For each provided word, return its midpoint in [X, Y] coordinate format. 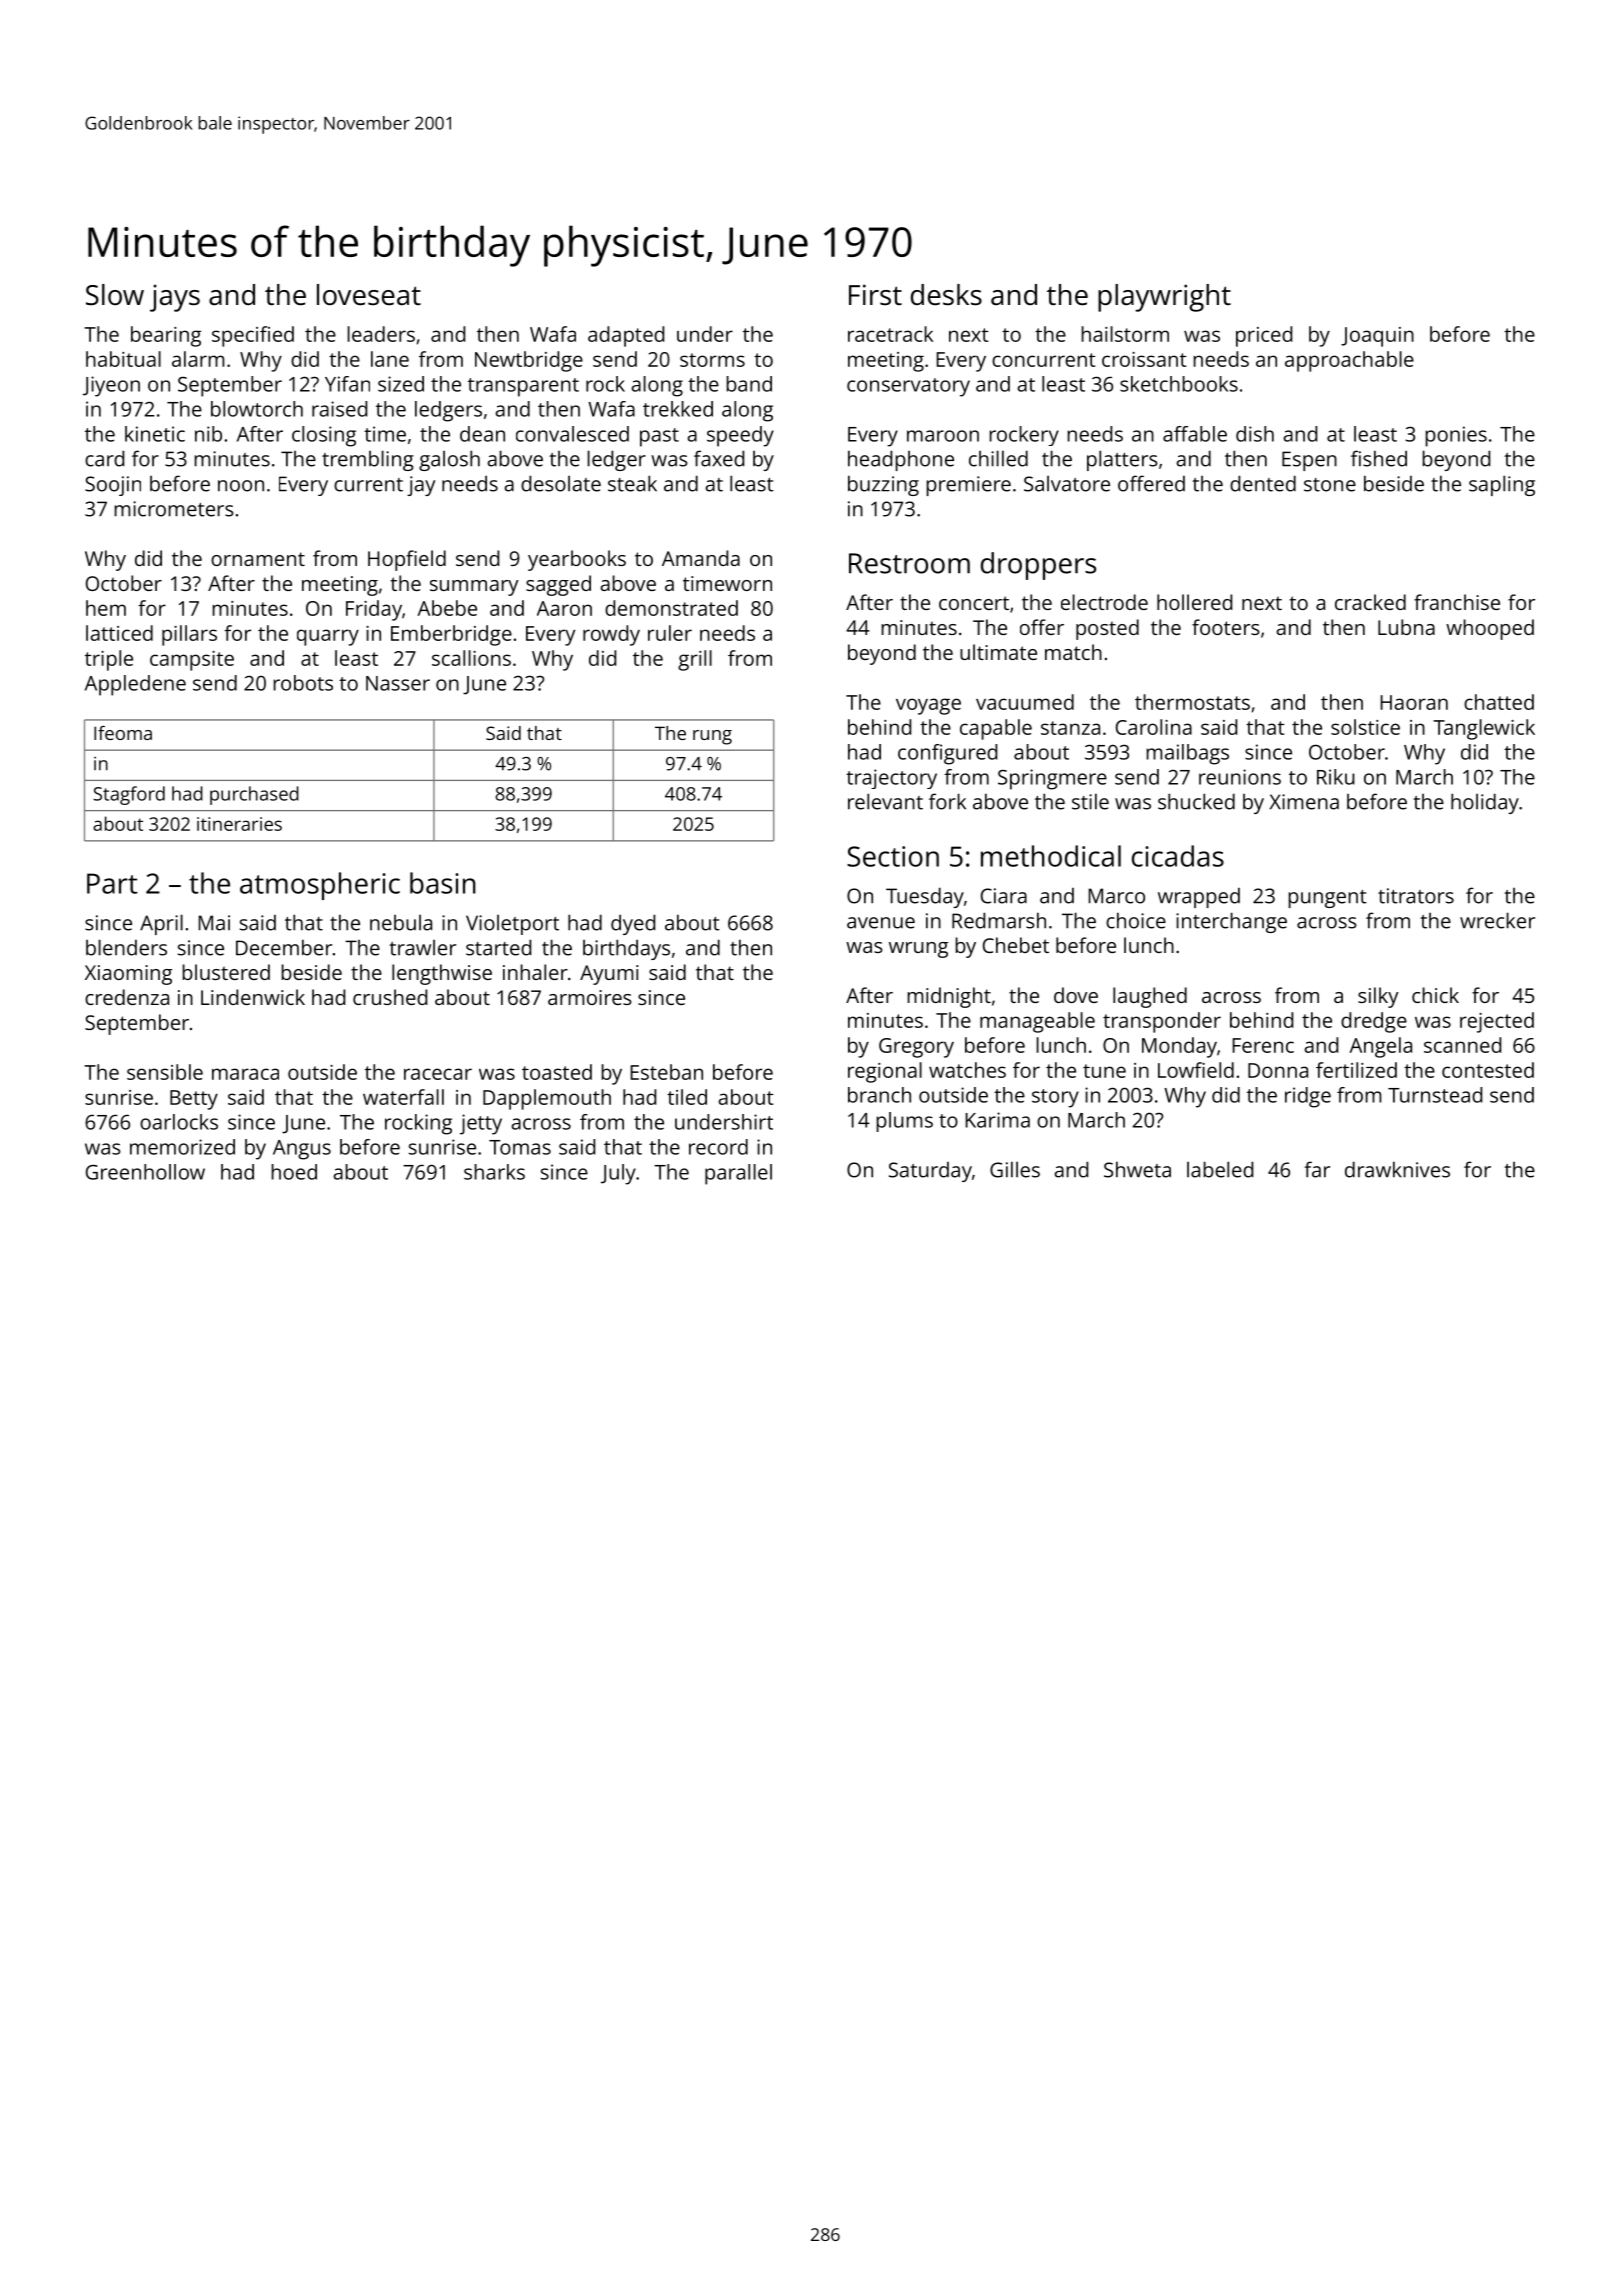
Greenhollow [145, 1172]
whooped [1490, 629]
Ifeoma [123, 733]
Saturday [930, 1172]
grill [695, 660]
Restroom [909, 563]
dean [482, 434]
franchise [1457, 602]
